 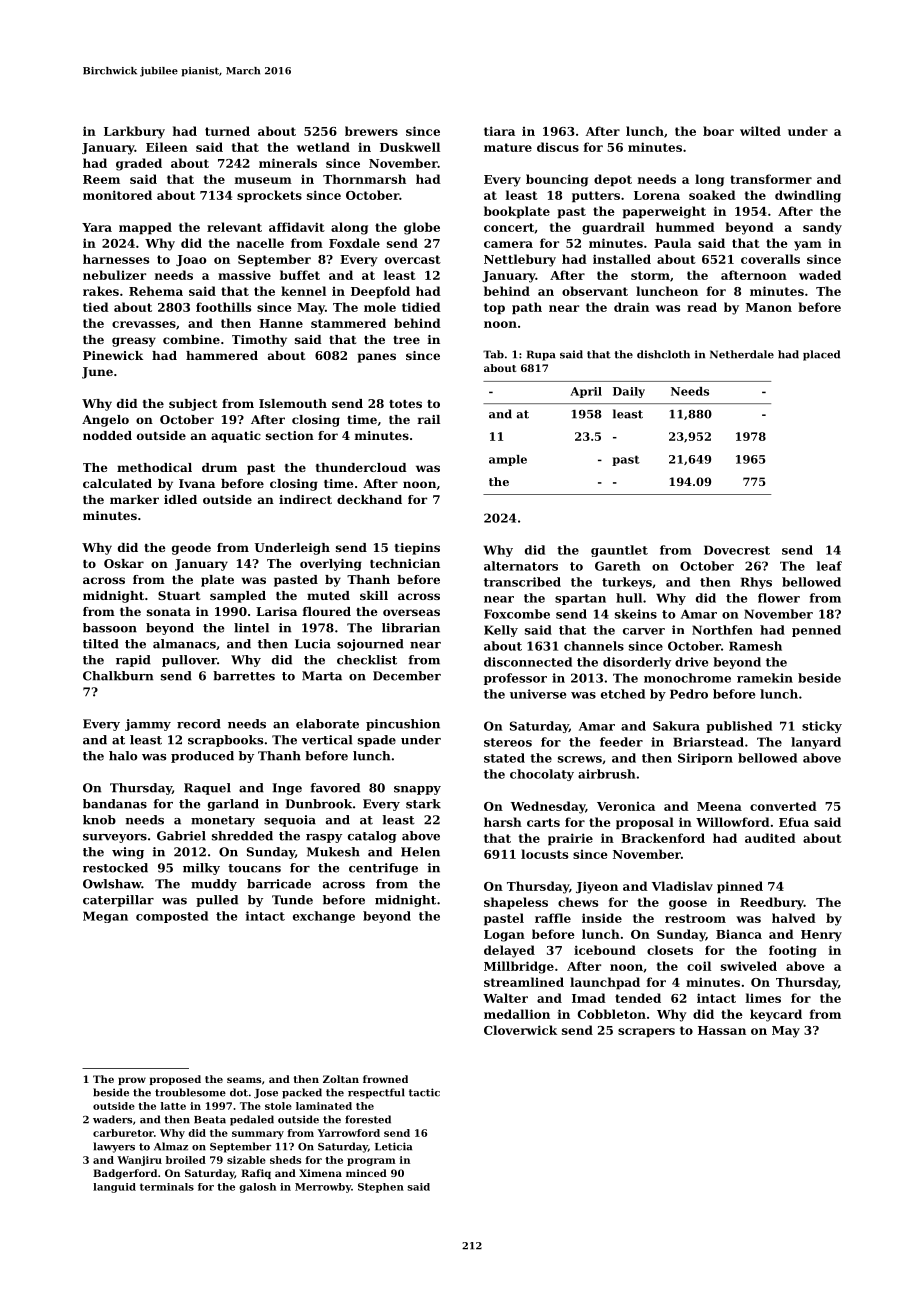 I want to click on sticky, so click(x=822, y=727).
